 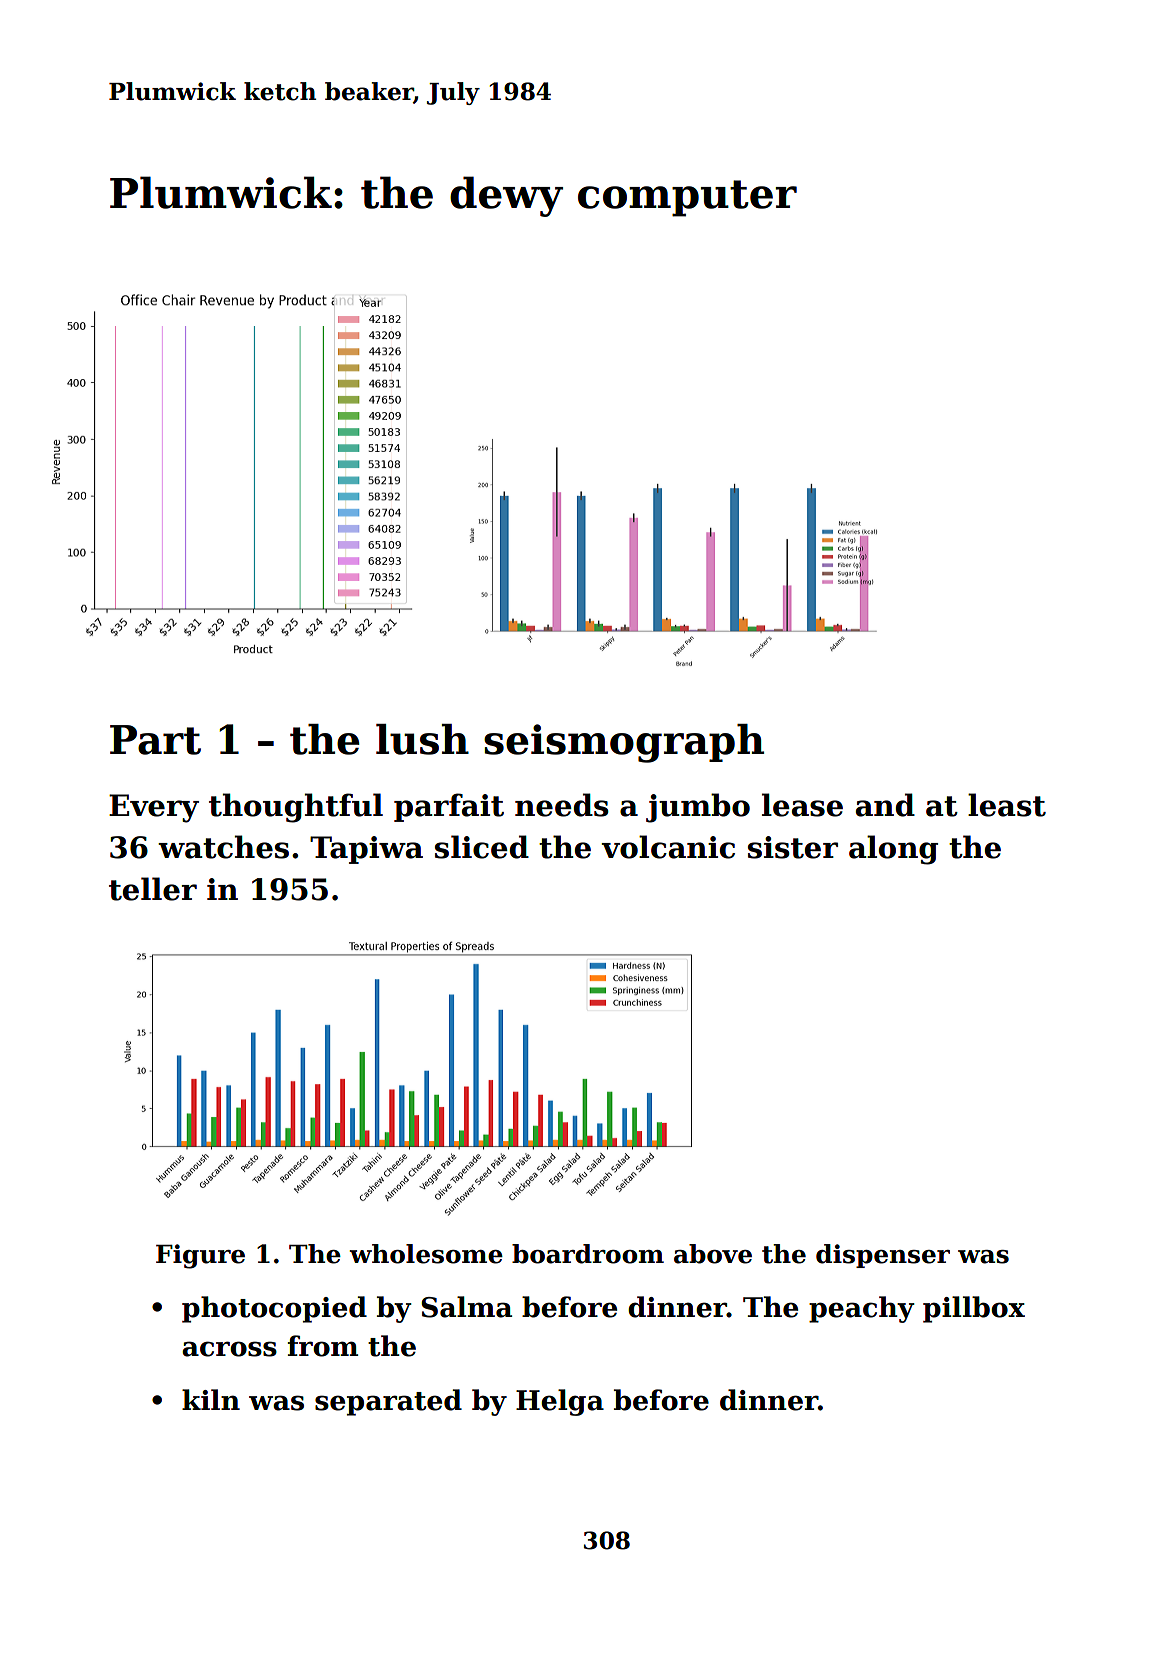 What do you see at coordinates (713, 1254) in the image?
I see `above` at bounding box center [713, 1254].
